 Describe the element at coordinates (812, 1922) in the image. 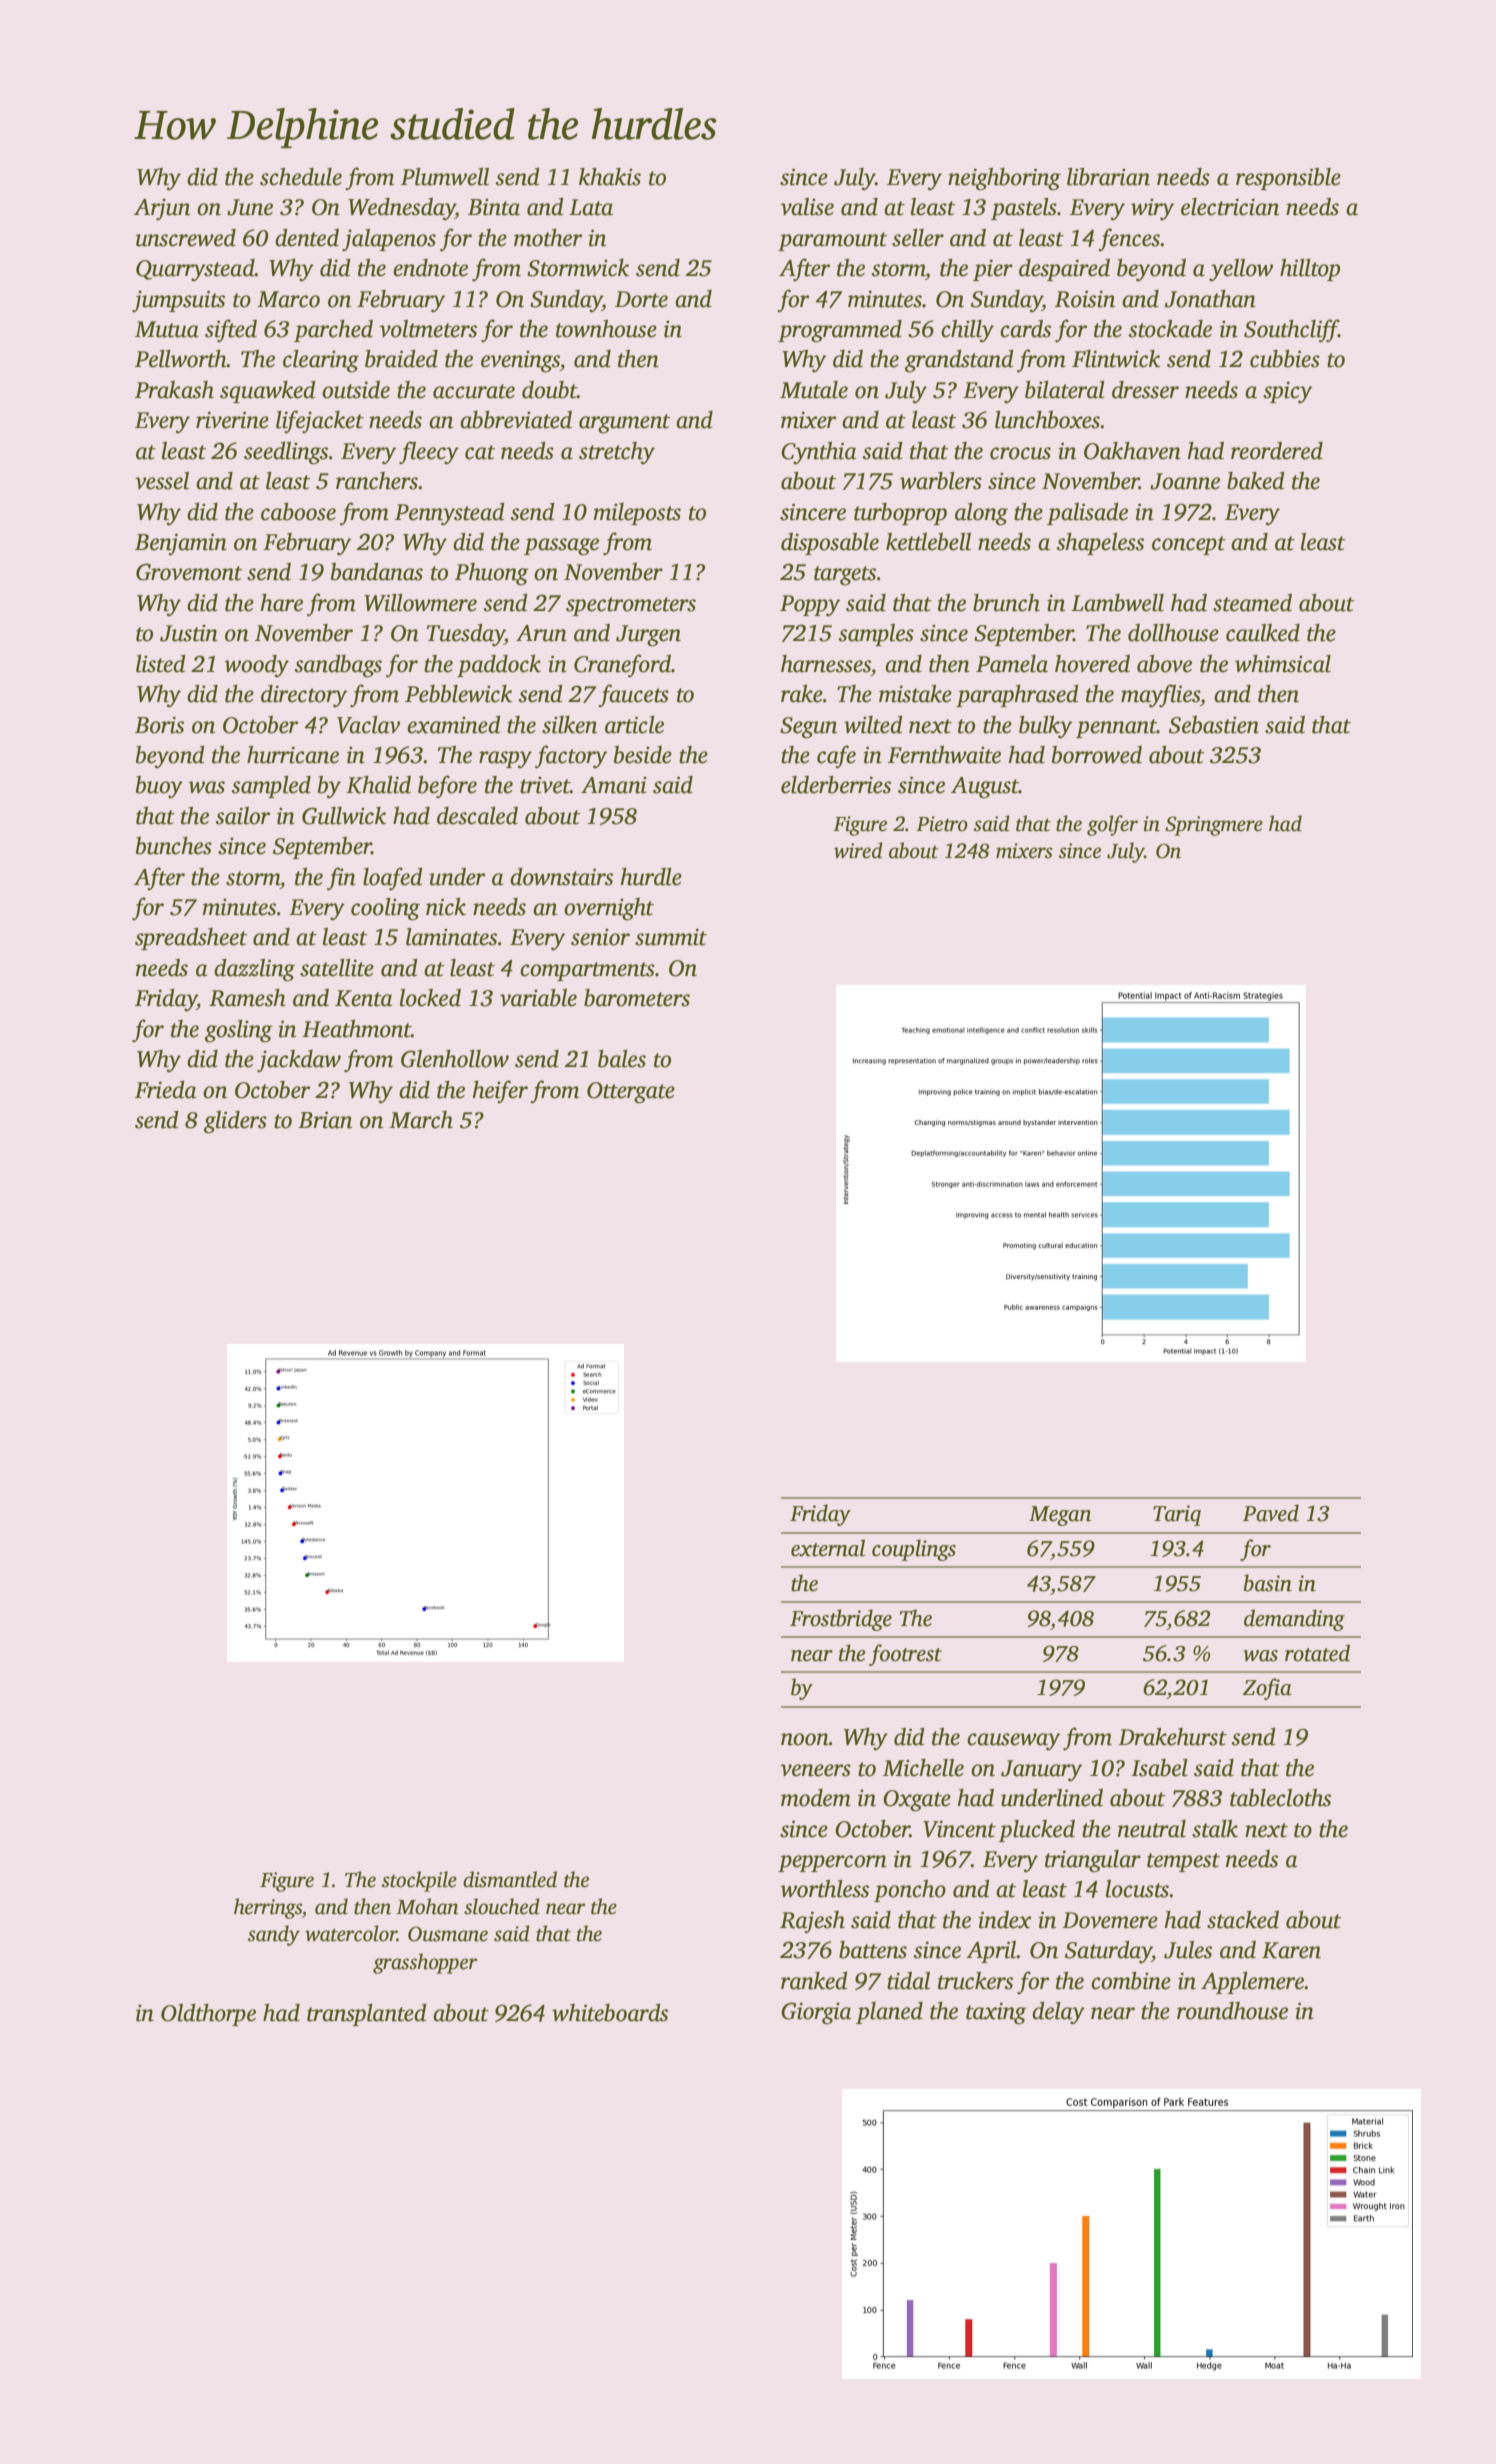

I see `Rajesh` at that location.
